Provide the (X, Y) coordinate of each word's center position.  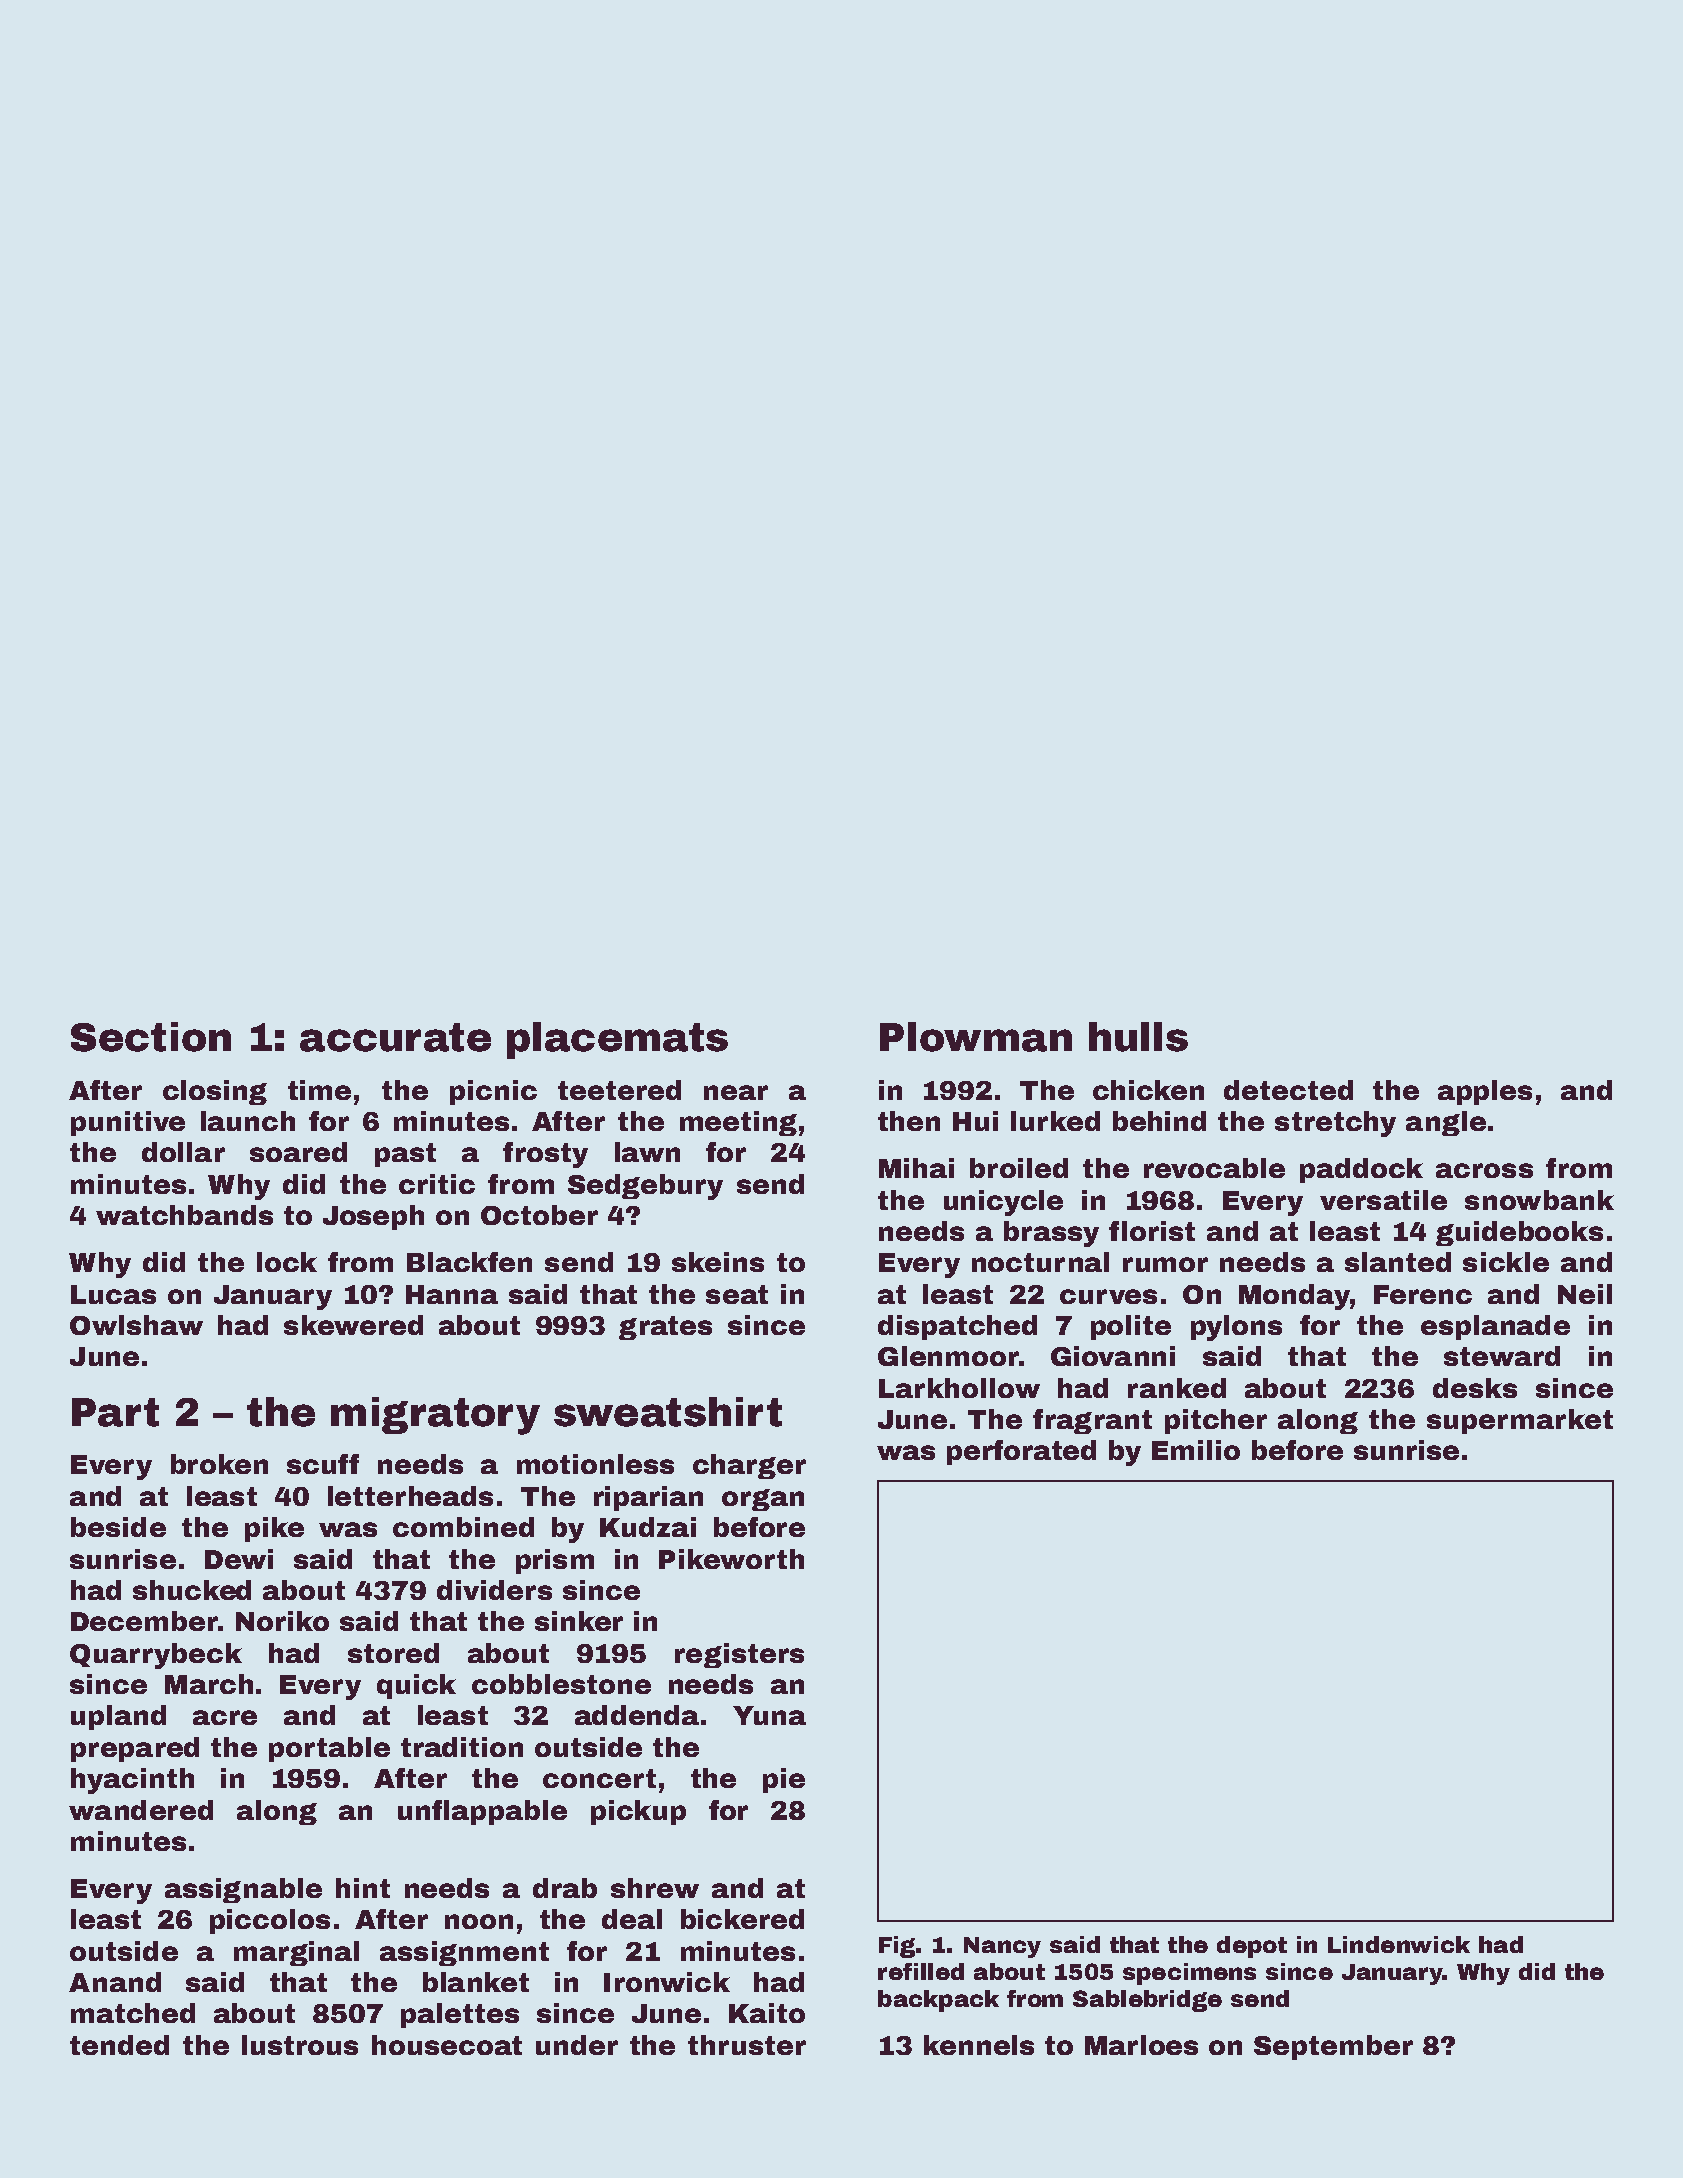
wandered (141, 1810)
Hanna (452, 1294)
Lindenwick (1399, 1944)
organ (763, 1500)
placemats (617, 1040)
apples (1485, 1092)
